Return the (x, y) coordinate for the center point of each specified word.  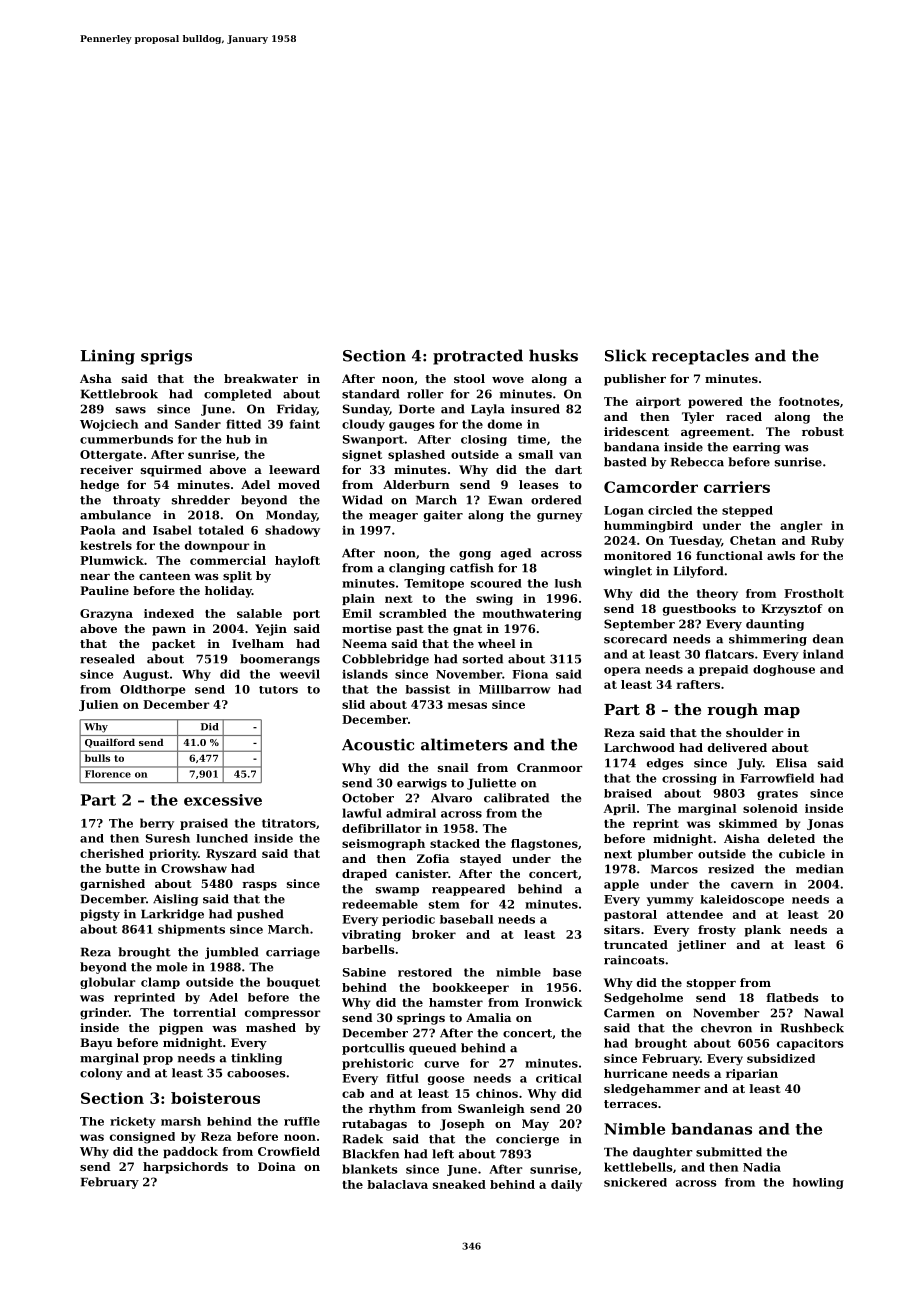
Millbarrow (515, 689)
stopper (711, 984)
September (639, 625)
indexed (169, 613)
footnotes (809, 401)
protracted (478, 357)
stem (444, 904)
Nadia (762, 1167)
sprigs (166, 357)
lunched (222, 838)
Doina (277, 1166)
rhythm (392, 1110)
